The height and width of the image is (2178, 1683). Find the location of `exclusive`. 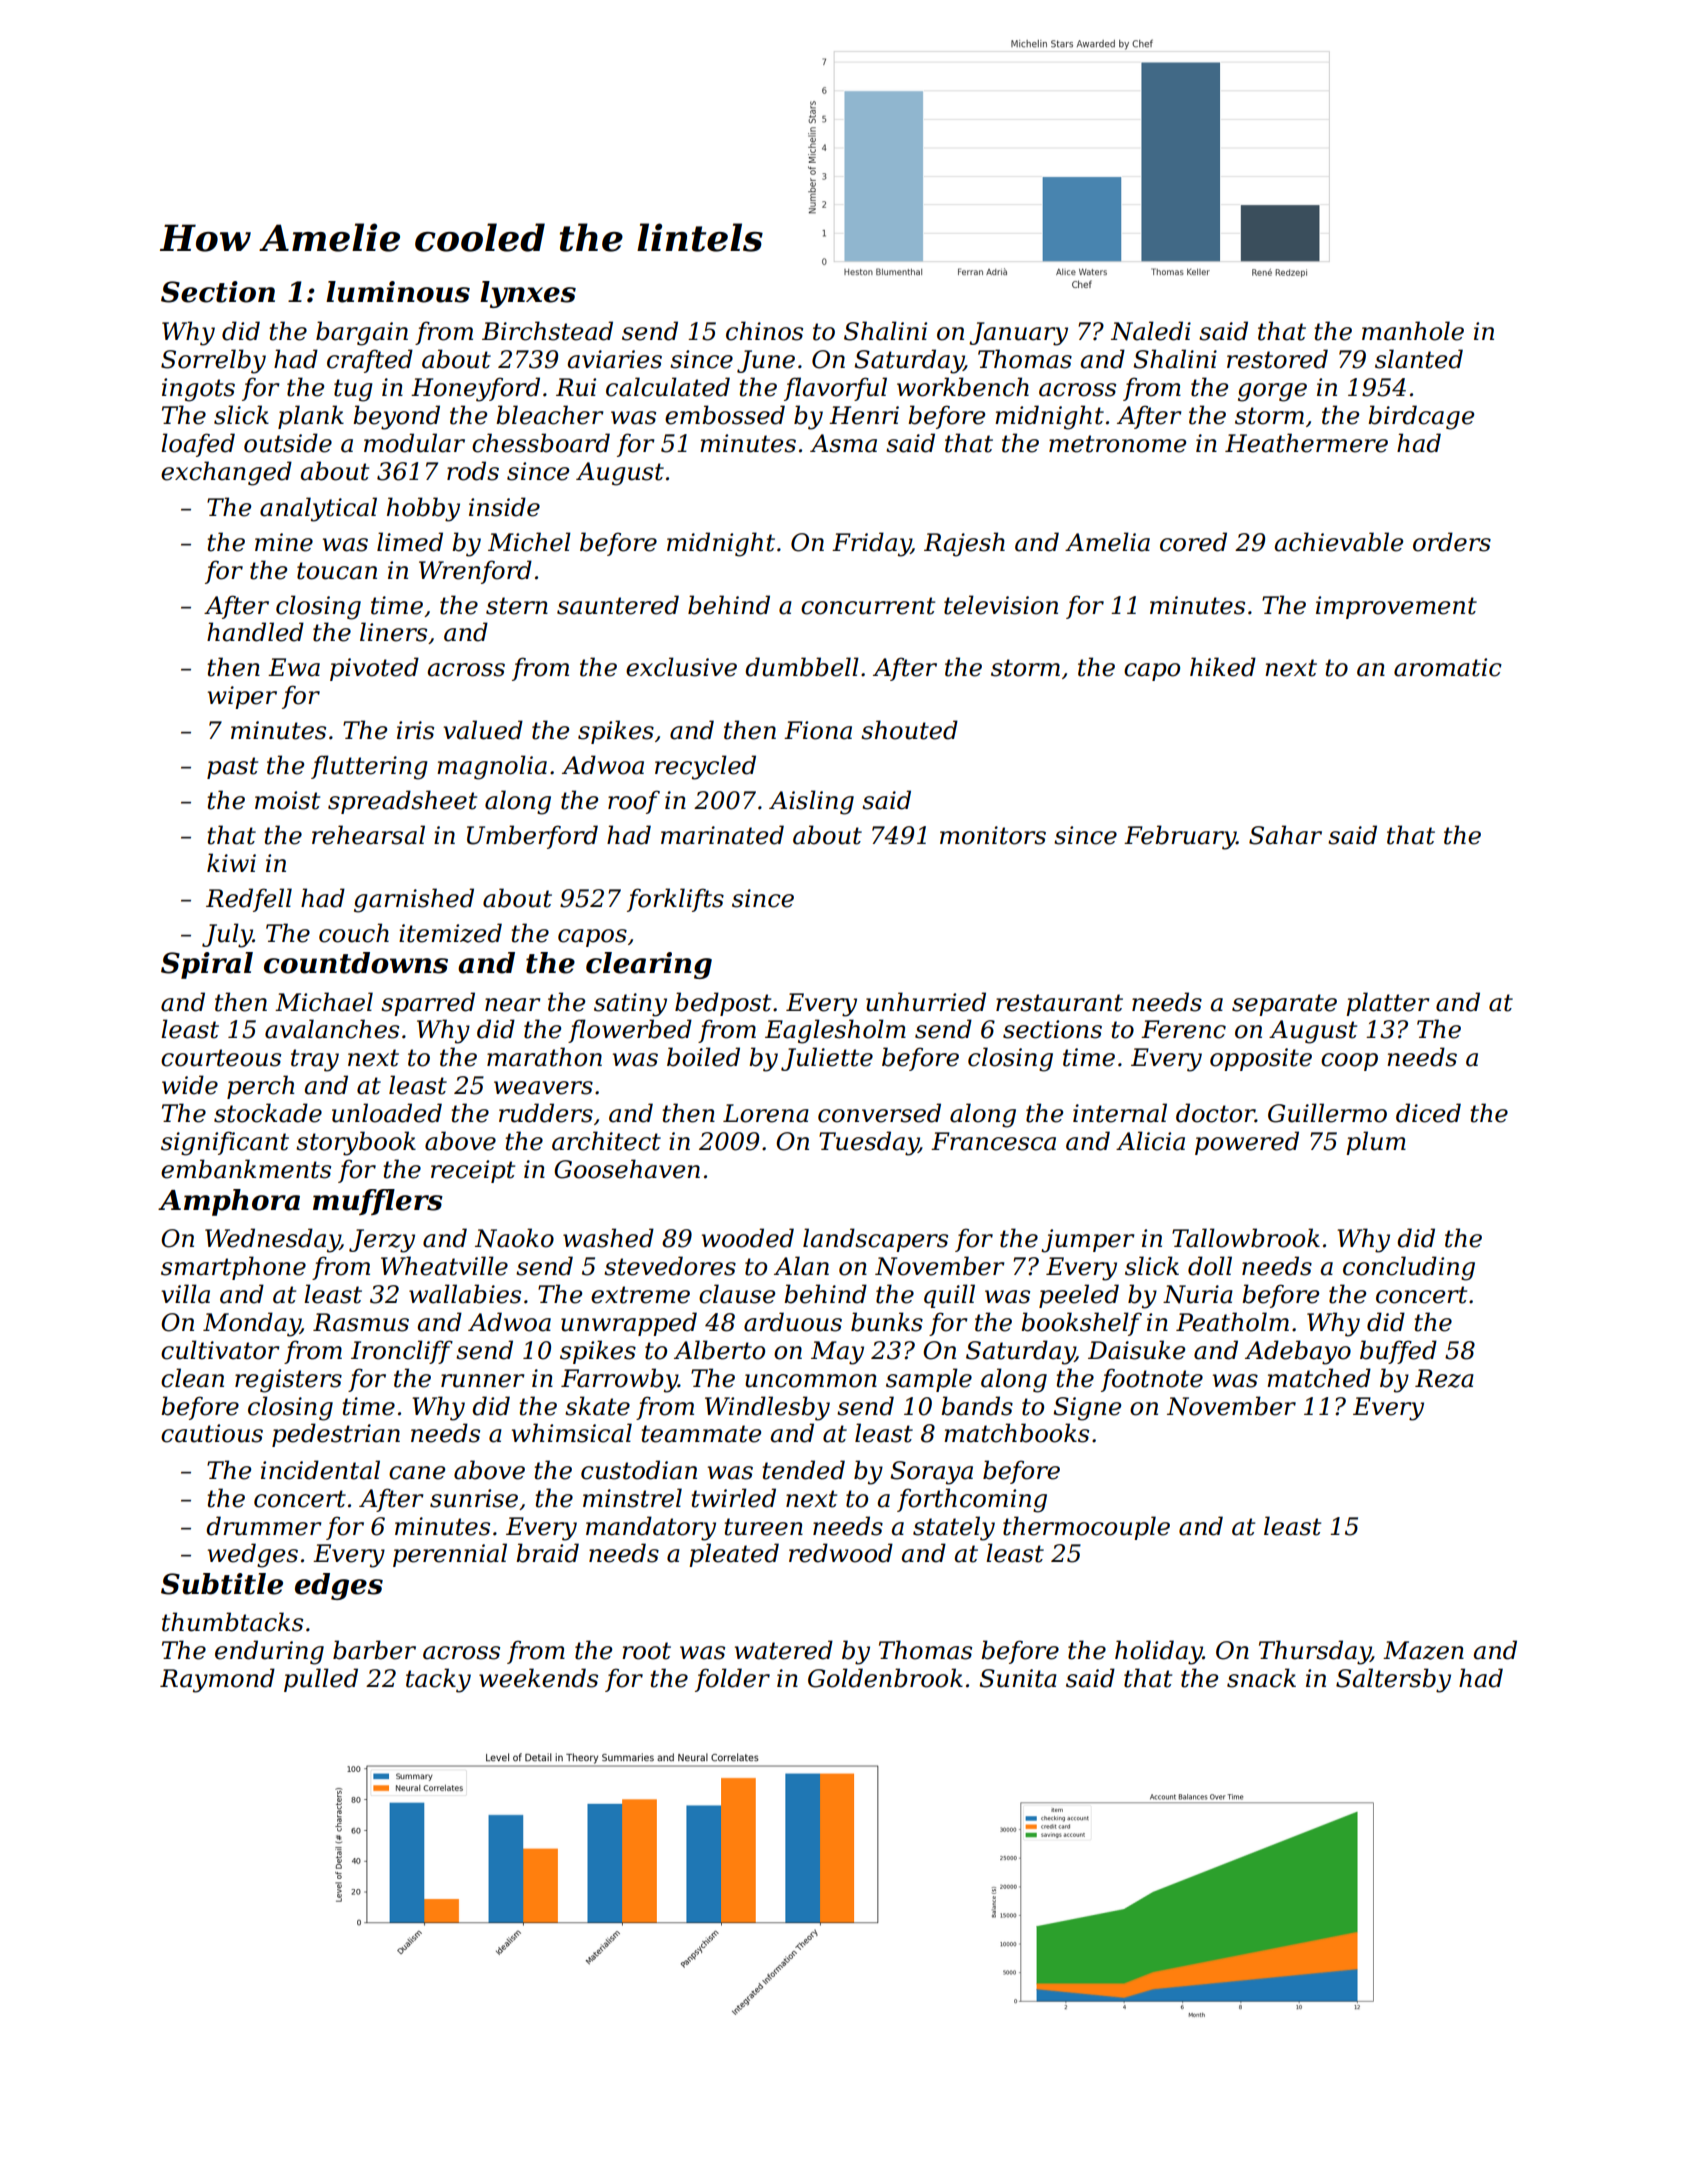

exclusive is located at coordinates (681, 667).
